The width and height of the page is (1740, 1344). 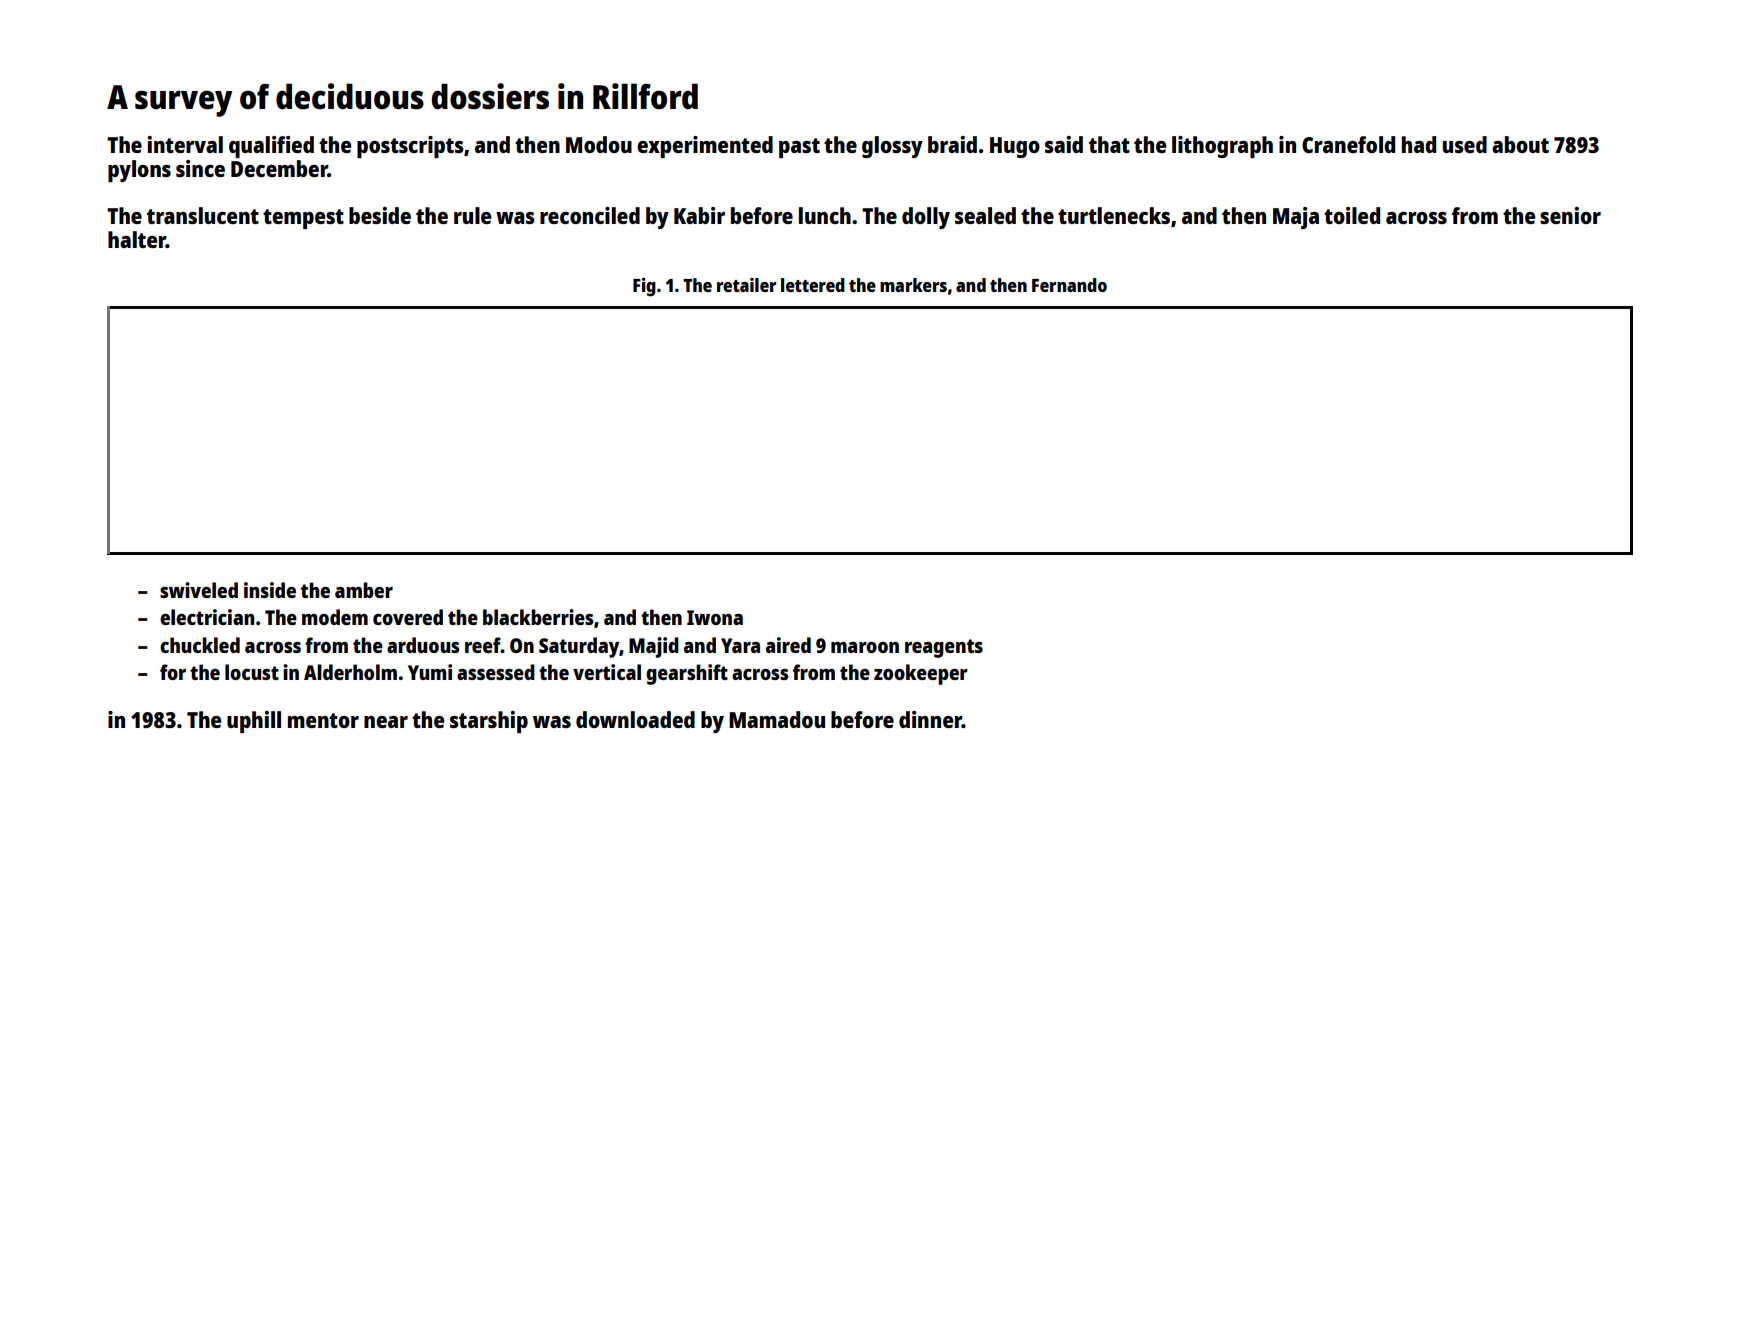 What do you see at coordinates (489, 722) in the page?
I see `starship` at bounding box center [489, 722].
